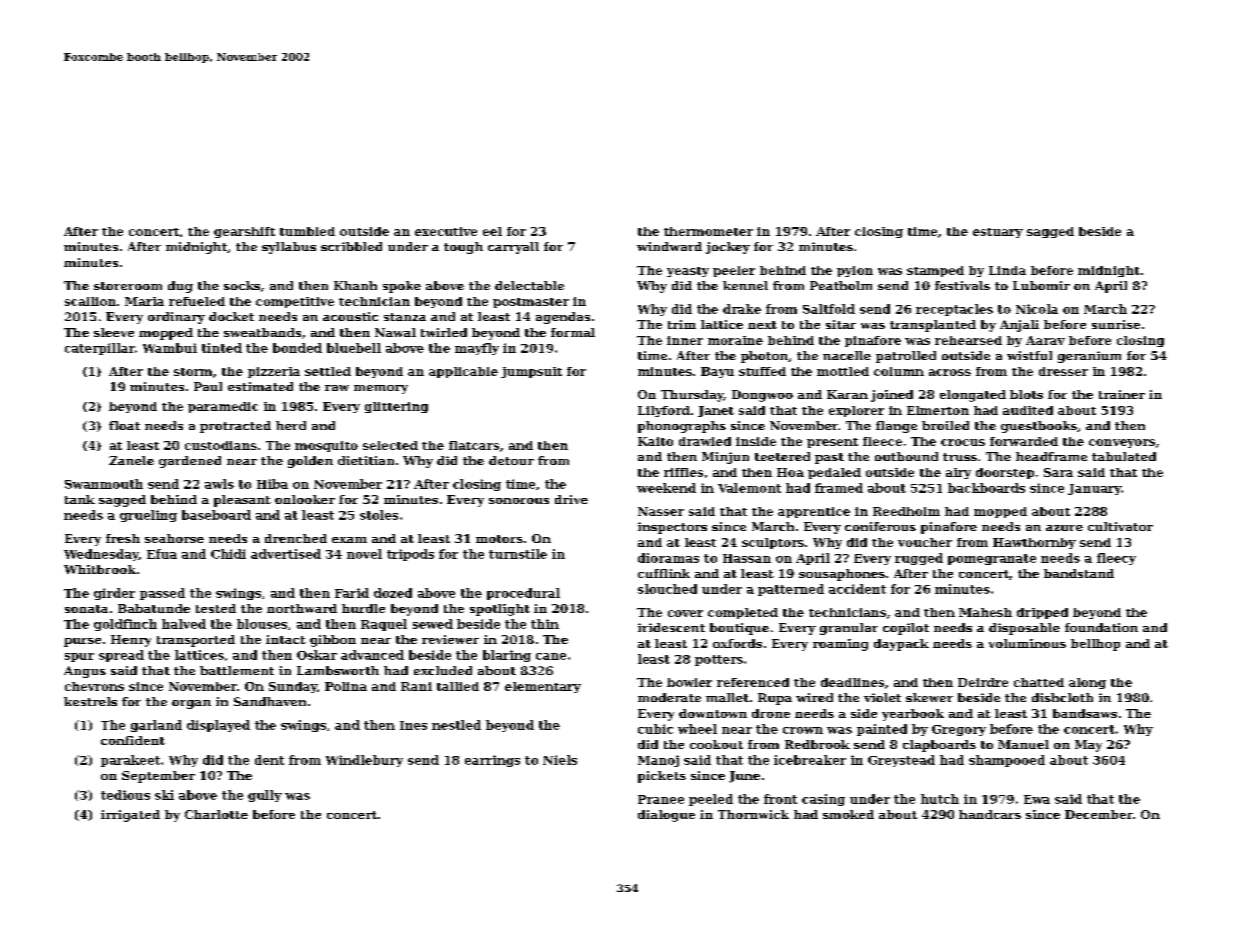  Describe the element at coordinates (128, 286) in the screenshot. I see `storeroom` at that location.
